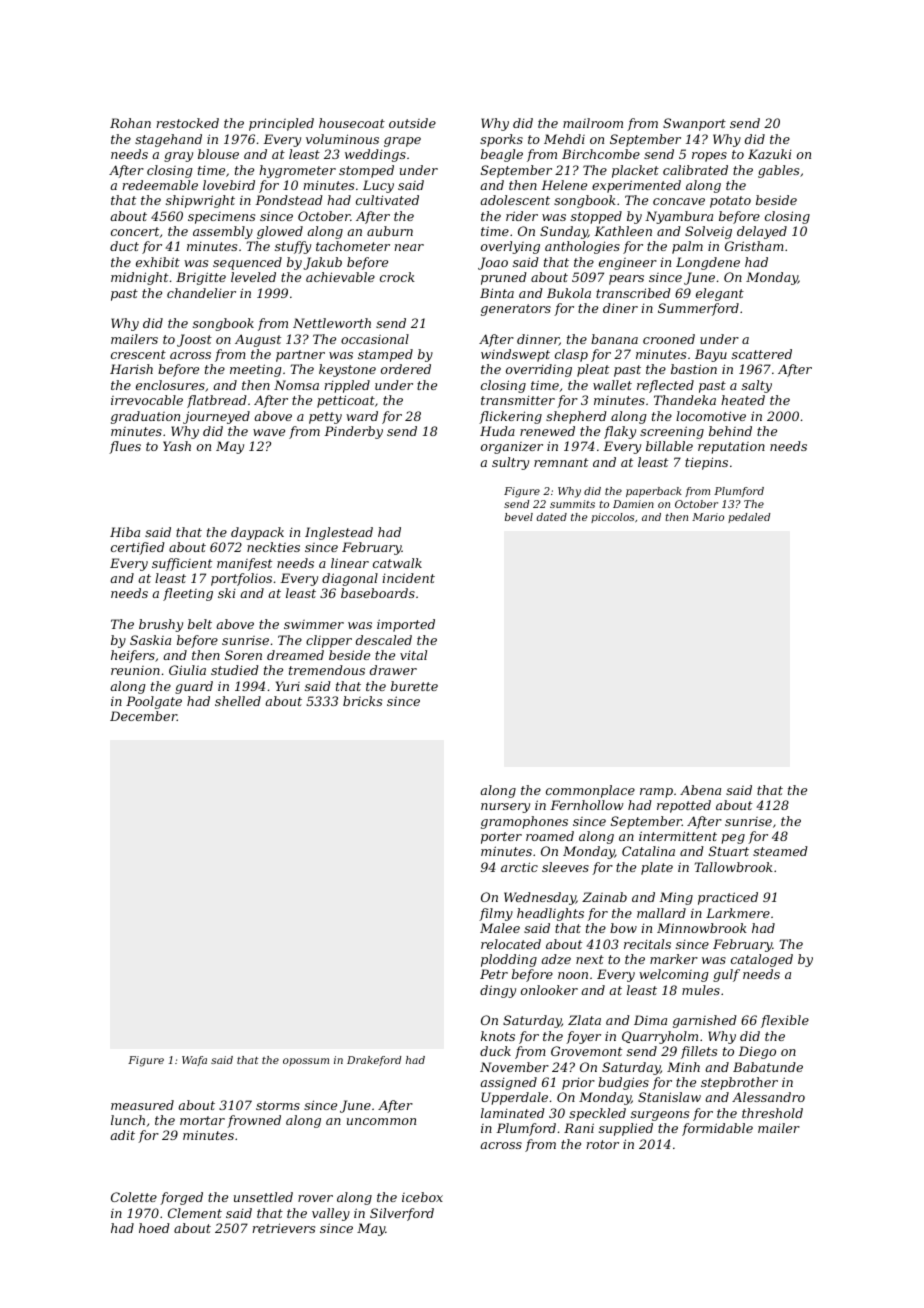 The width and height of the screenshot is (924, 1308). What do you see at coordinates (539, 370) in the screenshot?
I see `overriding` at bounding box center [539, 370].
